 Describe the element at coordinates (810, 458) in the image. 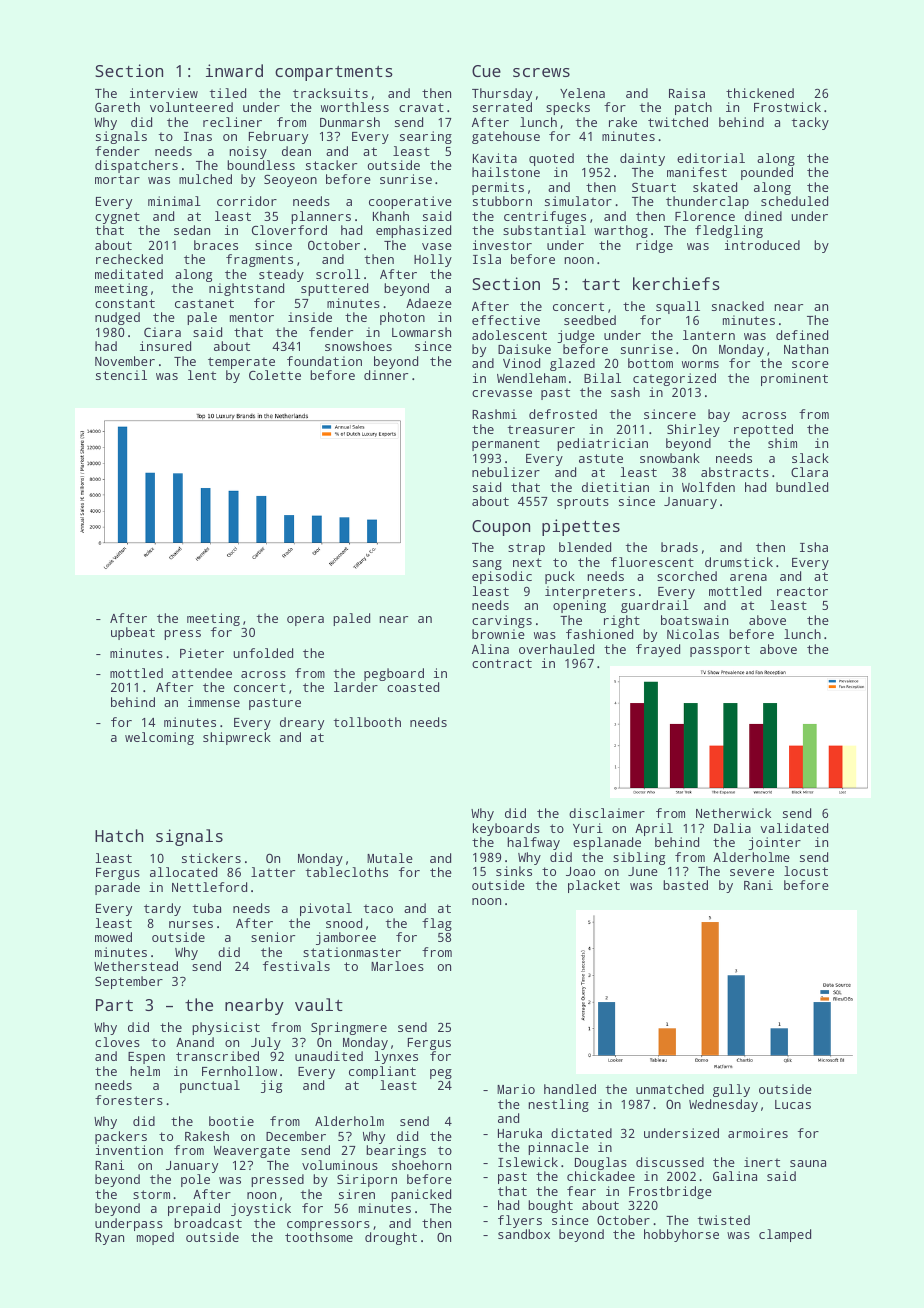

I see `slack` at that location.
